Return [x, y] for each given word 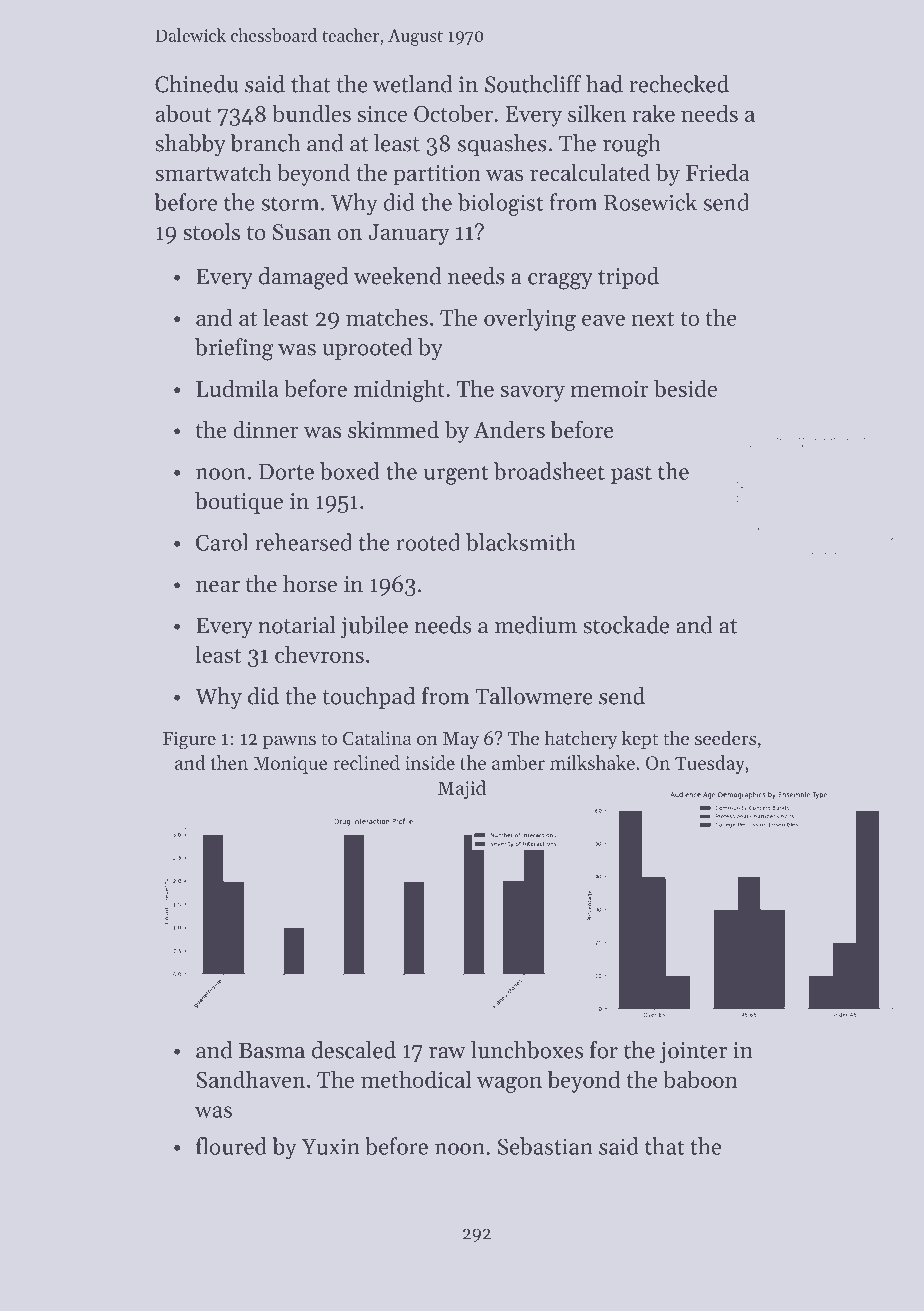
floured [231, 1146]
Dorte [286, 472]
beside [685, 388]
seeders [726, 738]
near [218, 587]
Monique [290, 765]
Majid [462, 789]
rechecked [679, 84]
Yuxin [330, 1146]
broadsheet [549, 471]
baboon [700, 1079]
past [631, 474]
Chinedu [197, 84]
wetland [413, 84]
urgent [456, 475]
